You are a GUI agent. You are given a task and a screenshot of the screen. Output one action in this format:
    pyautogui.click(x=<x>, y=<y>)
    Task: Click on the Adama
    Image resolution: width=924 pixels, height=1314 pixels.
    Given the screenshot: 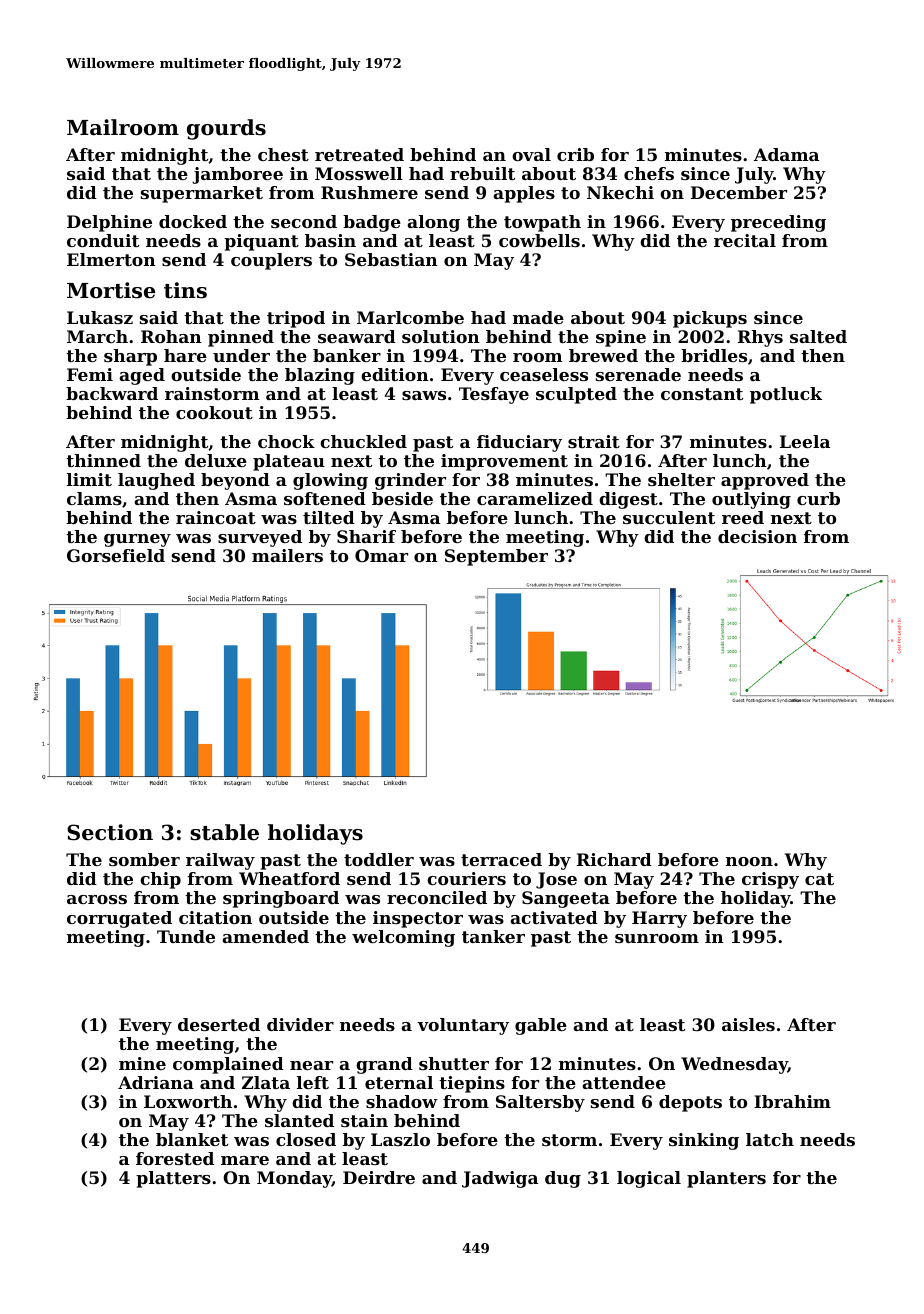 What is the action you would take?
    pyautogui.click(x=786, y=154)
